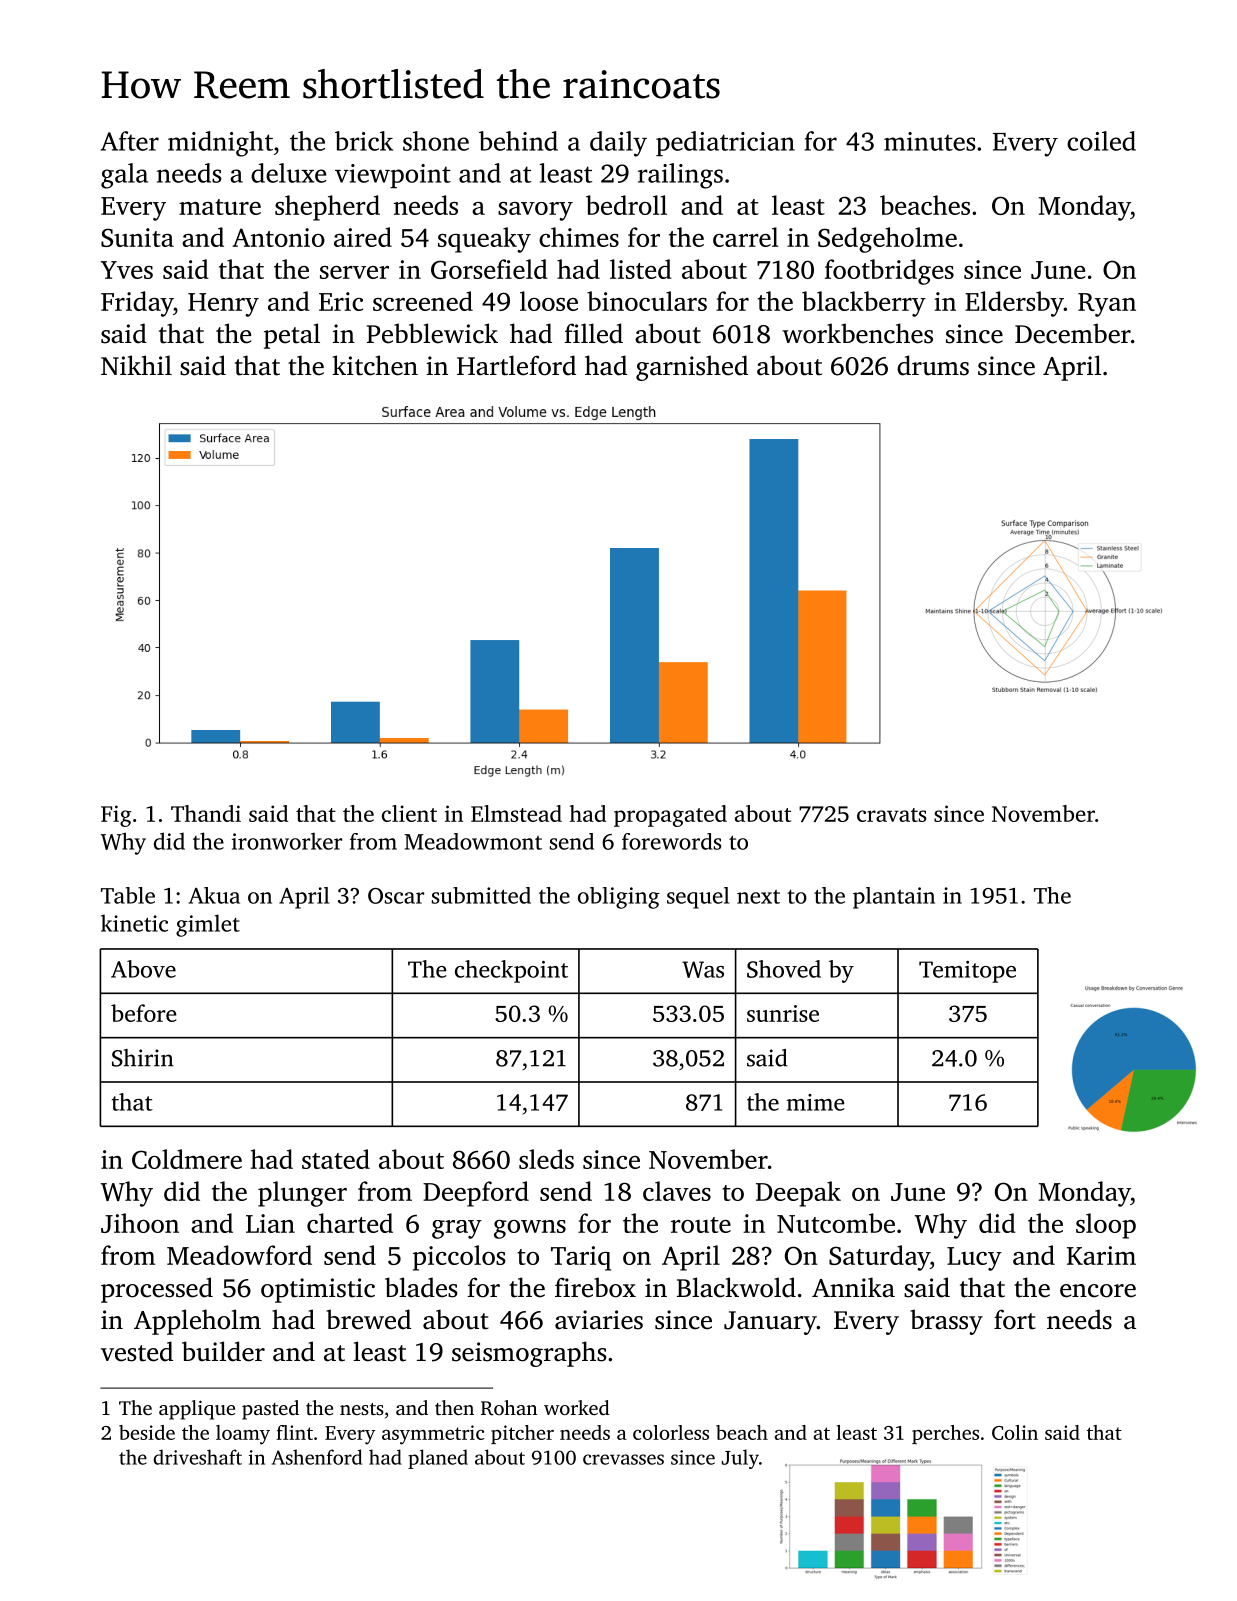 Image resolution: width=1237 pixels, height=1601 pixels. I want to click on Karim, so click(1101, 1255).
